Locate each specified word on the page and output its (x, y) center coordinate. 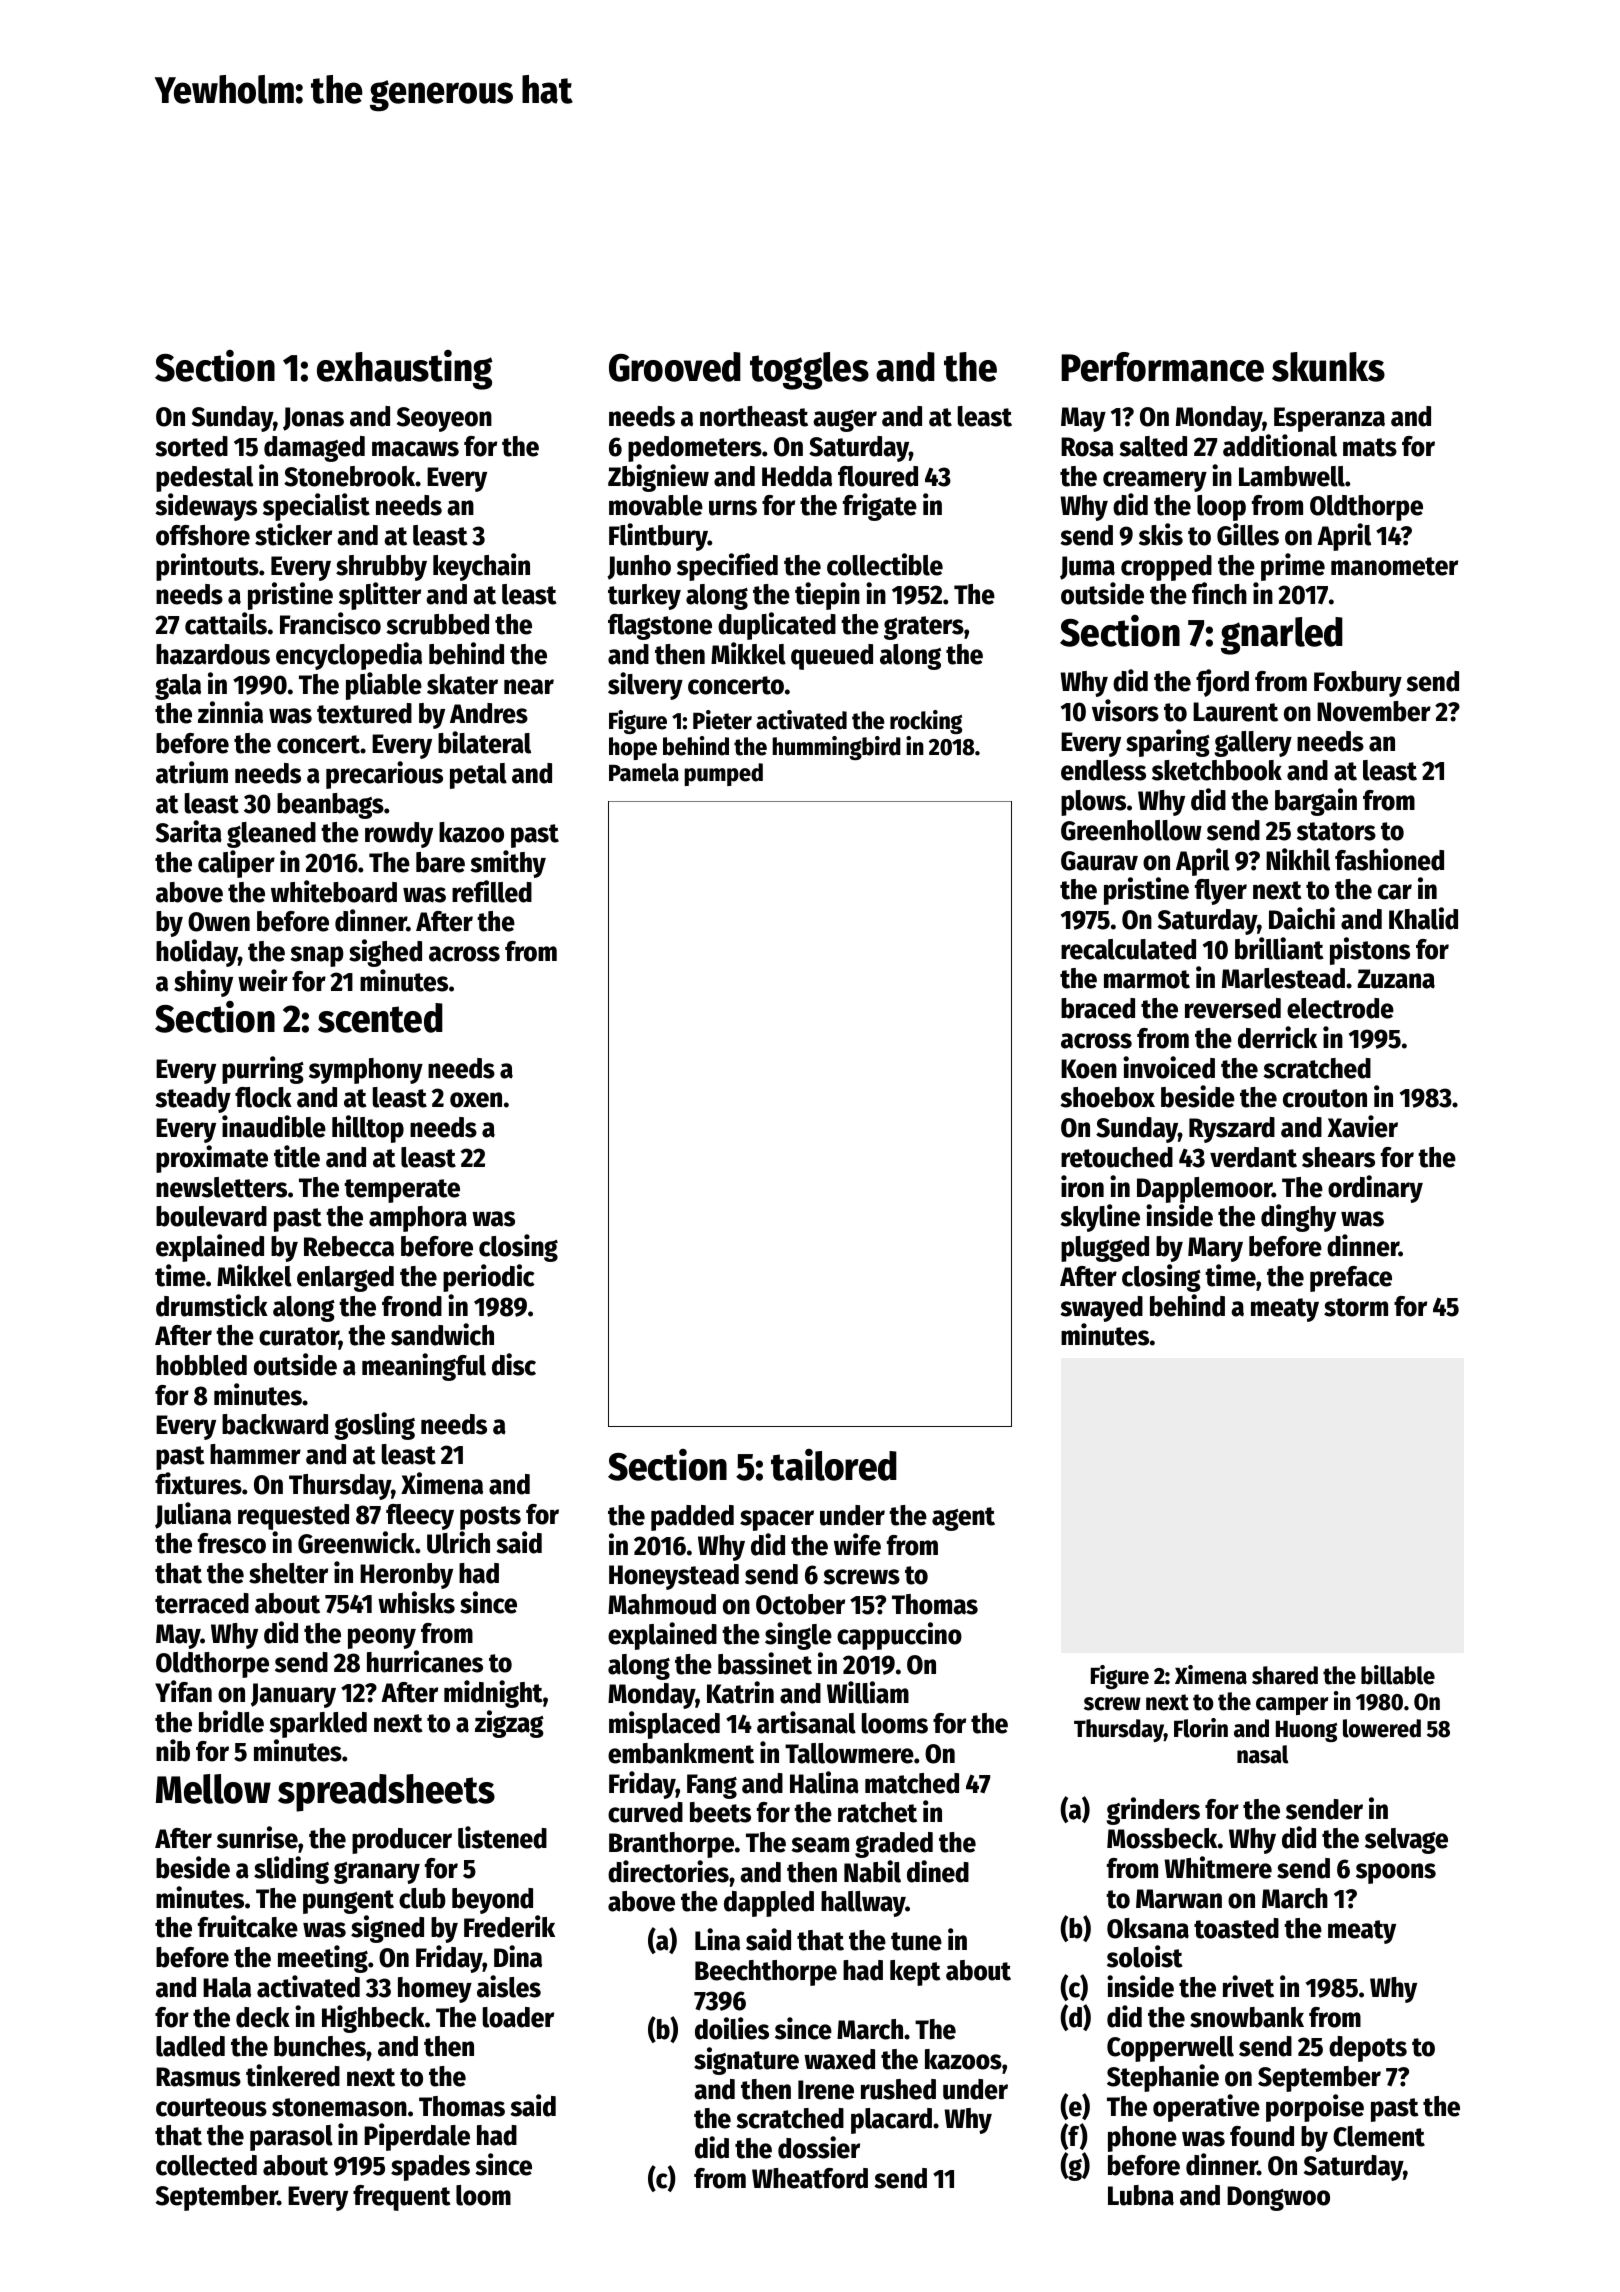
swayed (1101, 1309)
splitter (380, 596)
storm (1356, 1307)
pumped (723, 774)
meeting (323, 1959)
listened (502, 1837)
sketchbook (1217, 770)
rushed (898, 2089)
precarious (384, 775)
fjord (1222, 683)
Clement (1379, 2136)
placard (891, 2121)
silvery (645, 686)
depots (1368, 2049)
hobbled (201, 1365)
